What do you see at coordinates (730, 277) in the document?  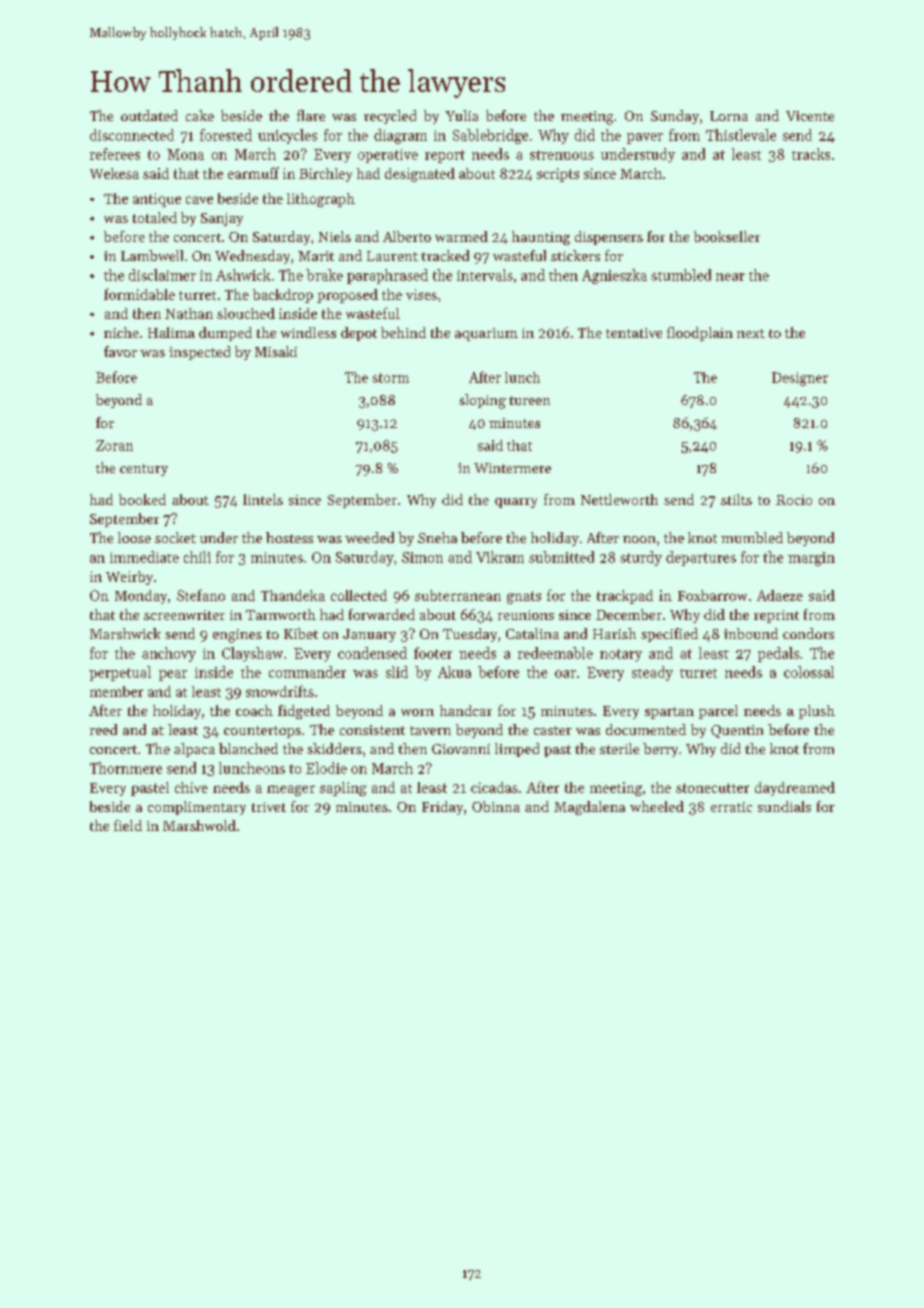 I see `near` at bounding box center [730, 277].
